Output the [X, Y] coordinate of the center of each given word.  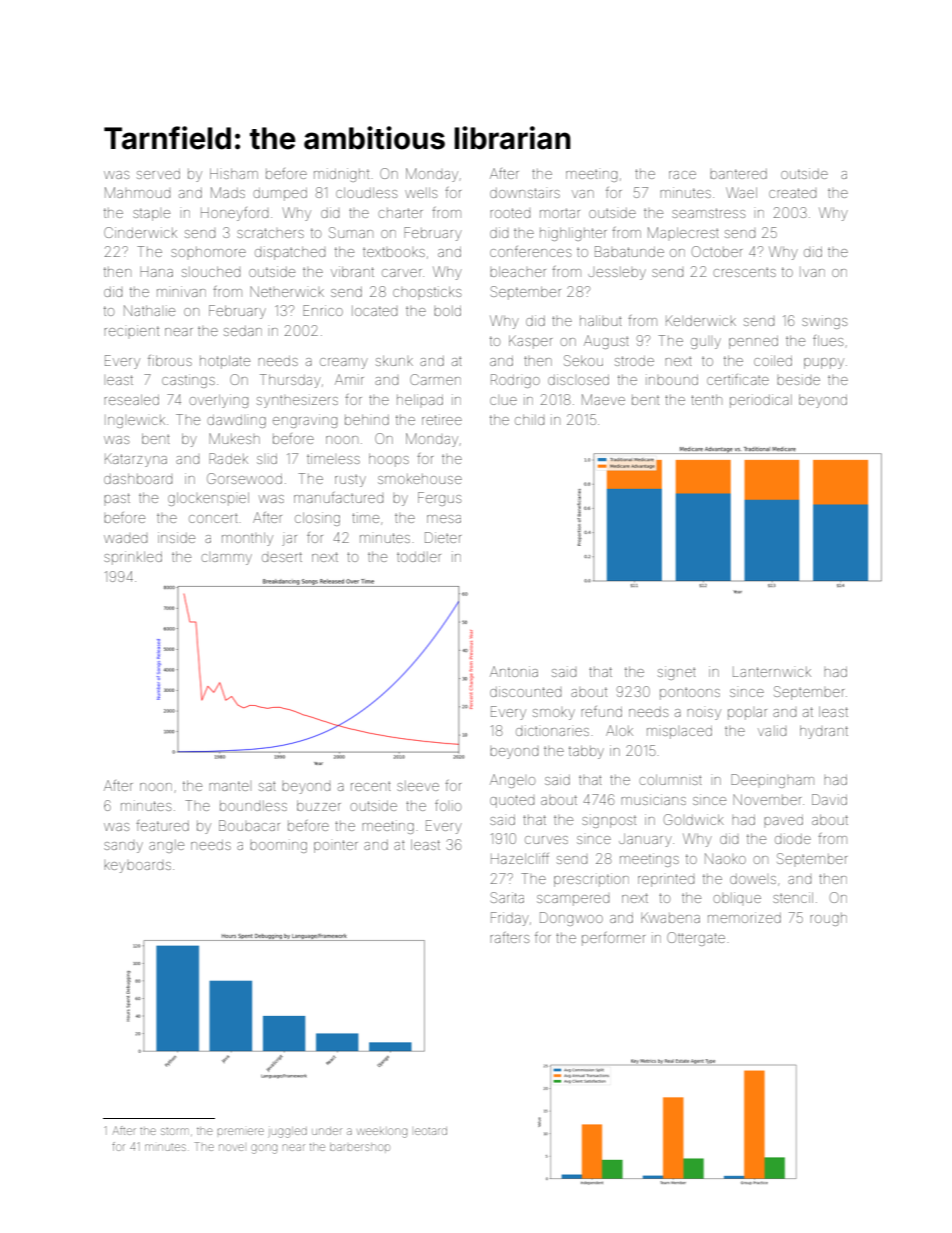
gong [264, 1149]
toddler [419, 557]
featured [162, 825]
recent [371, 786]
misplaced [679, 732]
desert [282, 557]
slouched [211, 271]
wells [421, 192]
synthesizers [297, 401]
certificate [738, 379]
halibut [601, 320]
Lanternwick [772, 672]
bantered [738, 174]
